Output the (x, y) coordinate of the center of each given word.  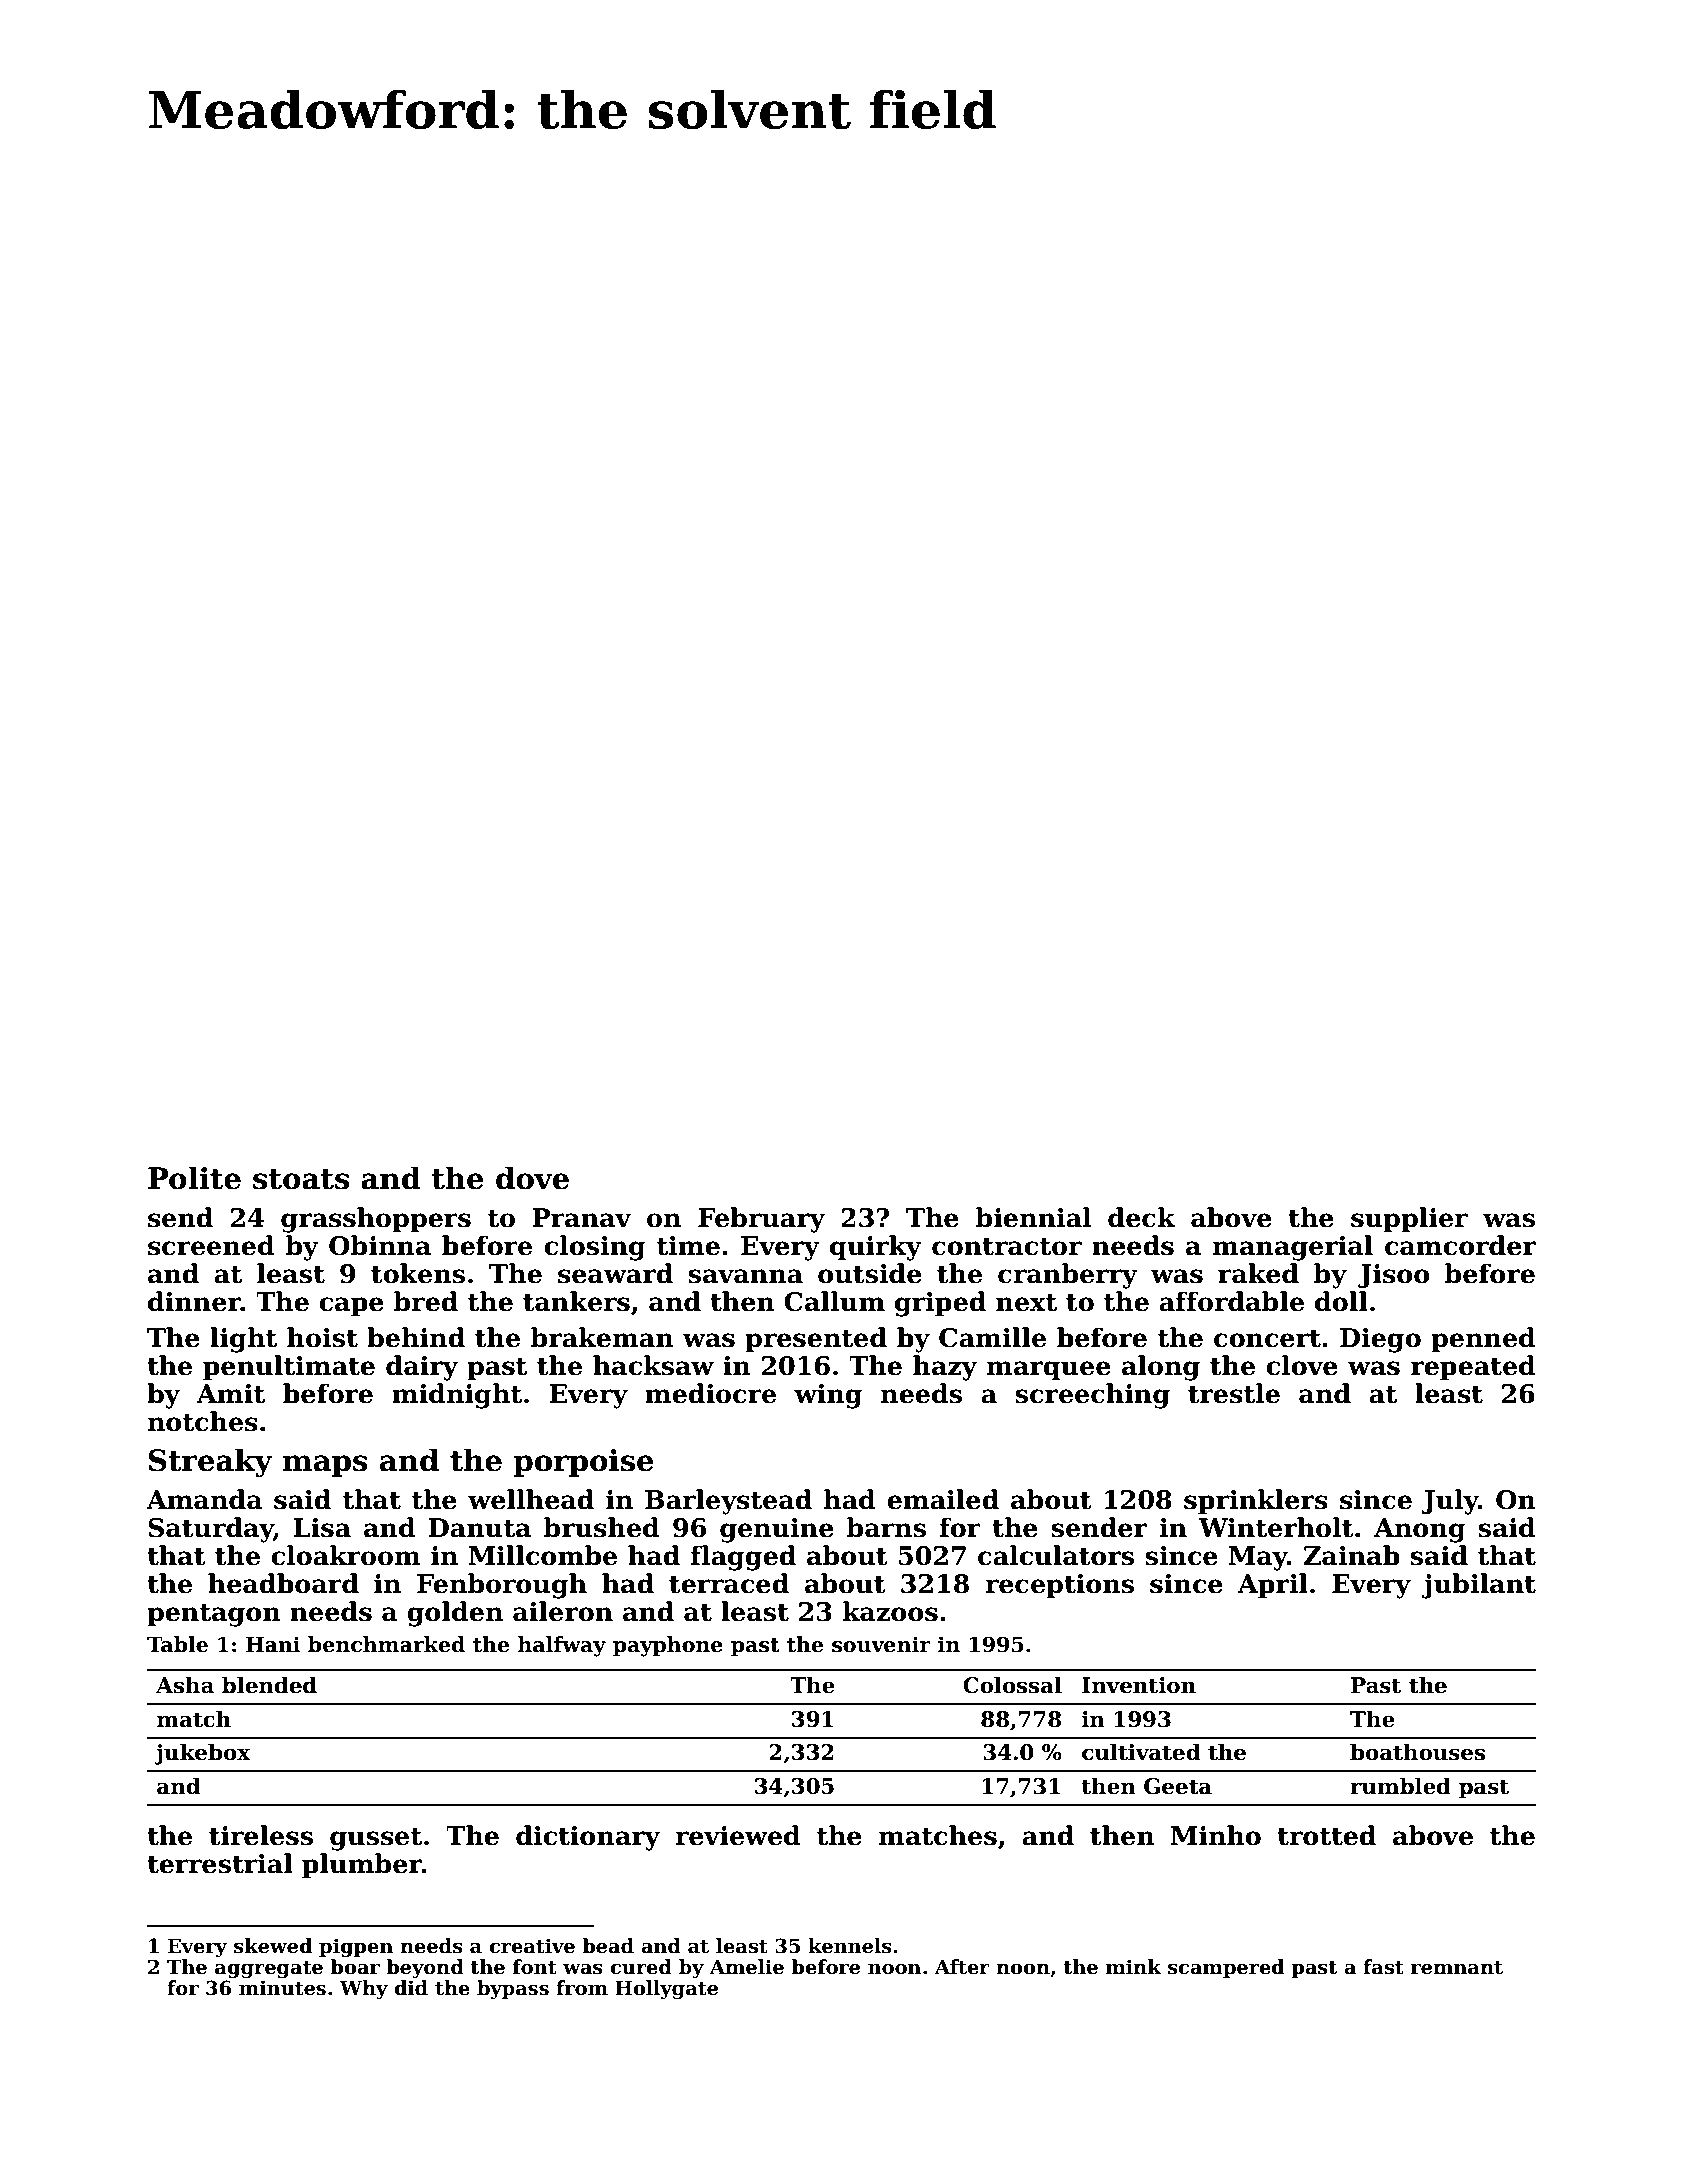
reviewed (738, 1835)
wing (828, 1396)
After (962, 1967)
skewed (273, 1946)
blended (269, 1685)
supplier (1409, 1219)
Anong (1420, 1530)
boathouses (1417, 1752)
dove (532, 1178)
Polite (194, 1178)
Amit (230, 1394)
